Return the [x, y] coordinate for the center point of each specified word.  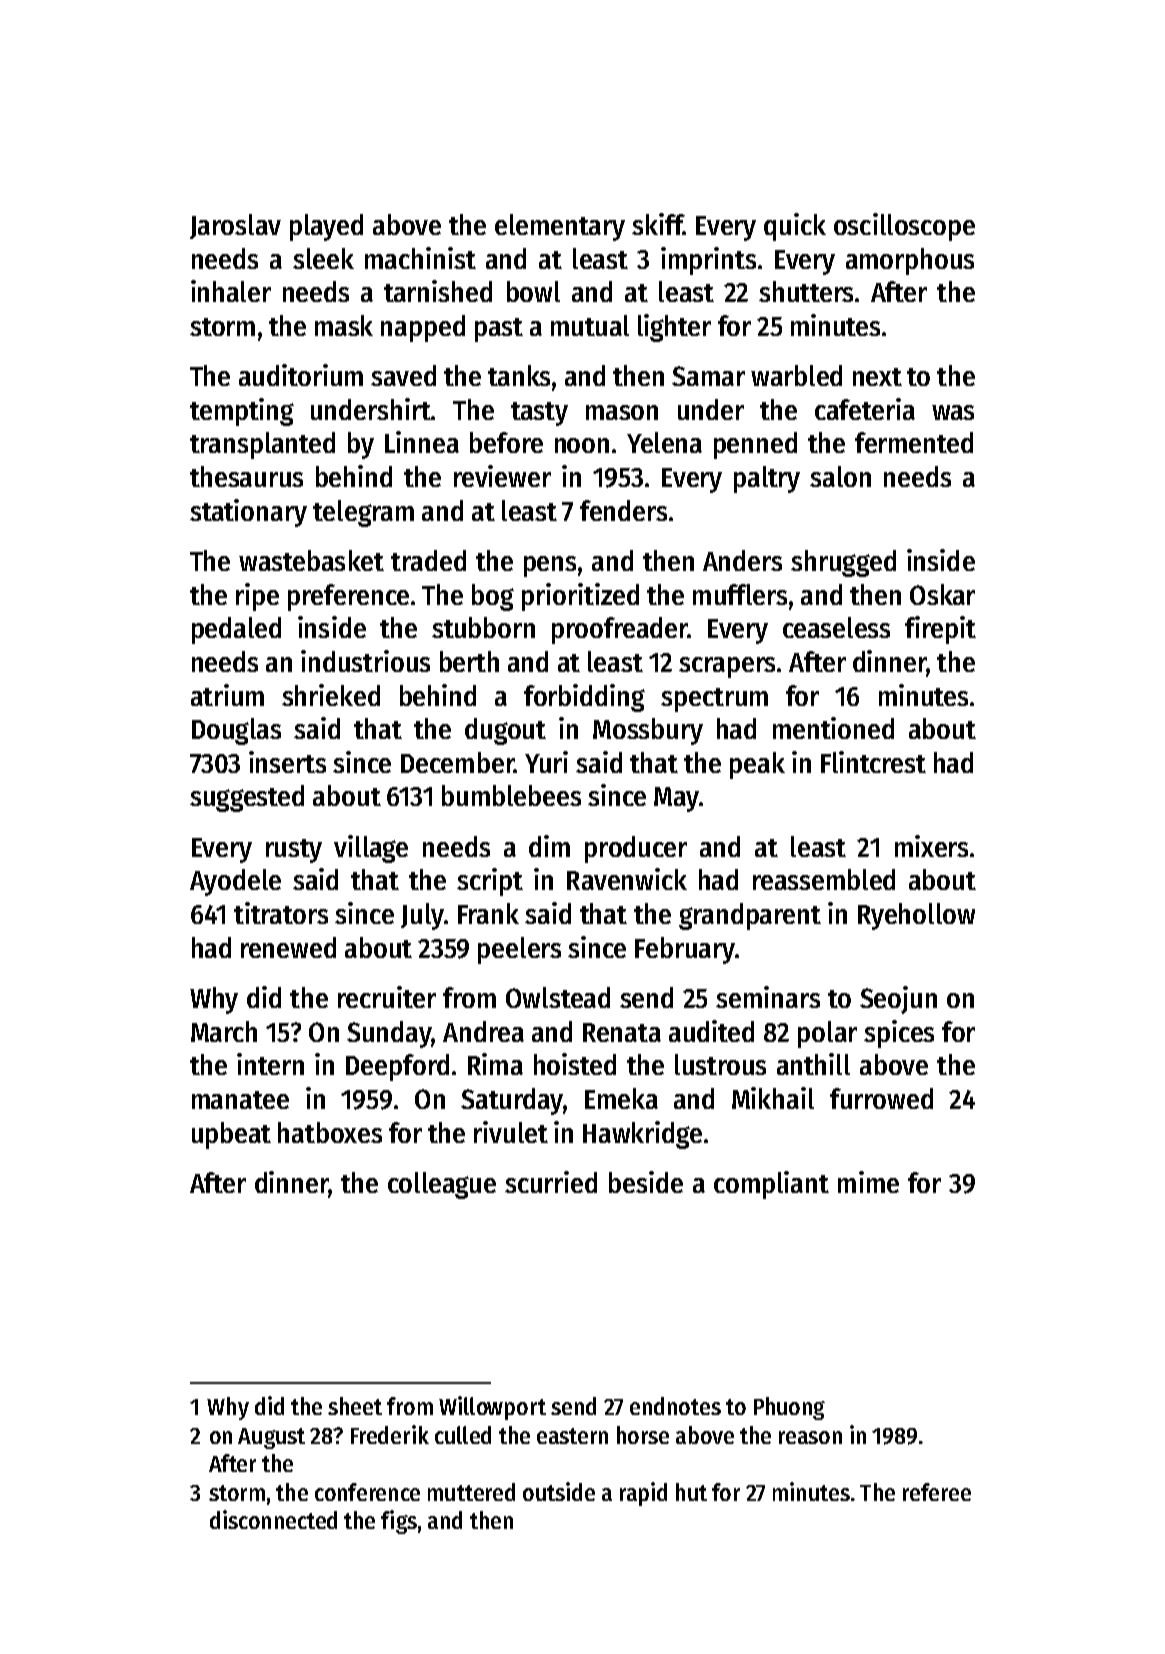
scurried [551, 1182]
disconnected [273, 1519]
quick [795, 227]
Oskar [942, 594]
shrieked [331, 695]
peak [757, 765]
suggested [247, 798]
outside [559, 1491]
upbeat [231, 1135]
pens [550, 566]
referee [937, 1492]
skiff [657, 224]
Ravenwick [627, 879]
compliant [771, 1185]
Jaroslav [235, 226]
